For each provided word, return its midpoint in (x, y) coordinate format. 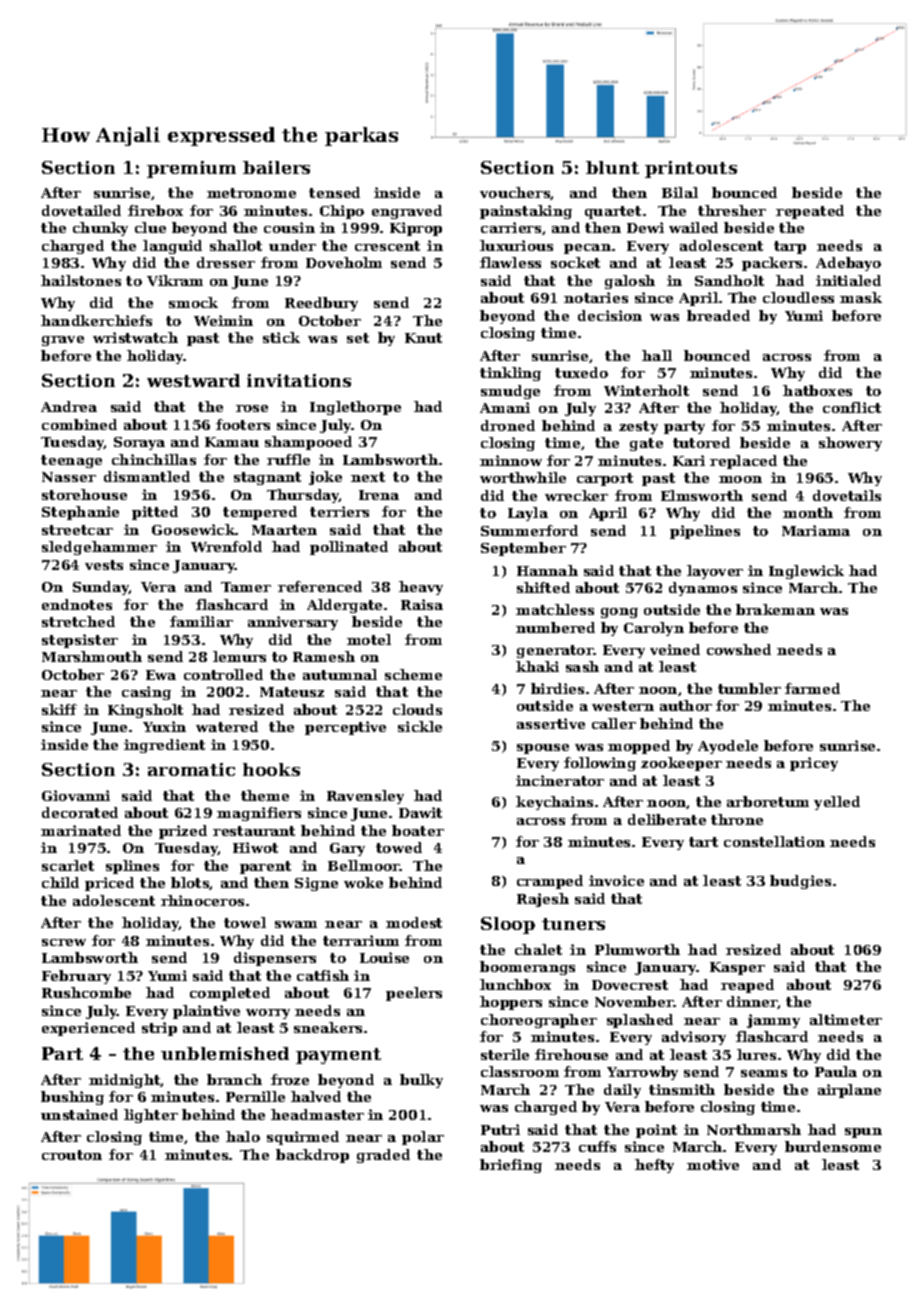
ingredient (164, 746)
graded (383, 1156)
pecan (587, 249)
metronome (251, 193)
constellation (774, 841)
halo (243, 1136)
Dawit (420, 812)
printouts (691, 169)
